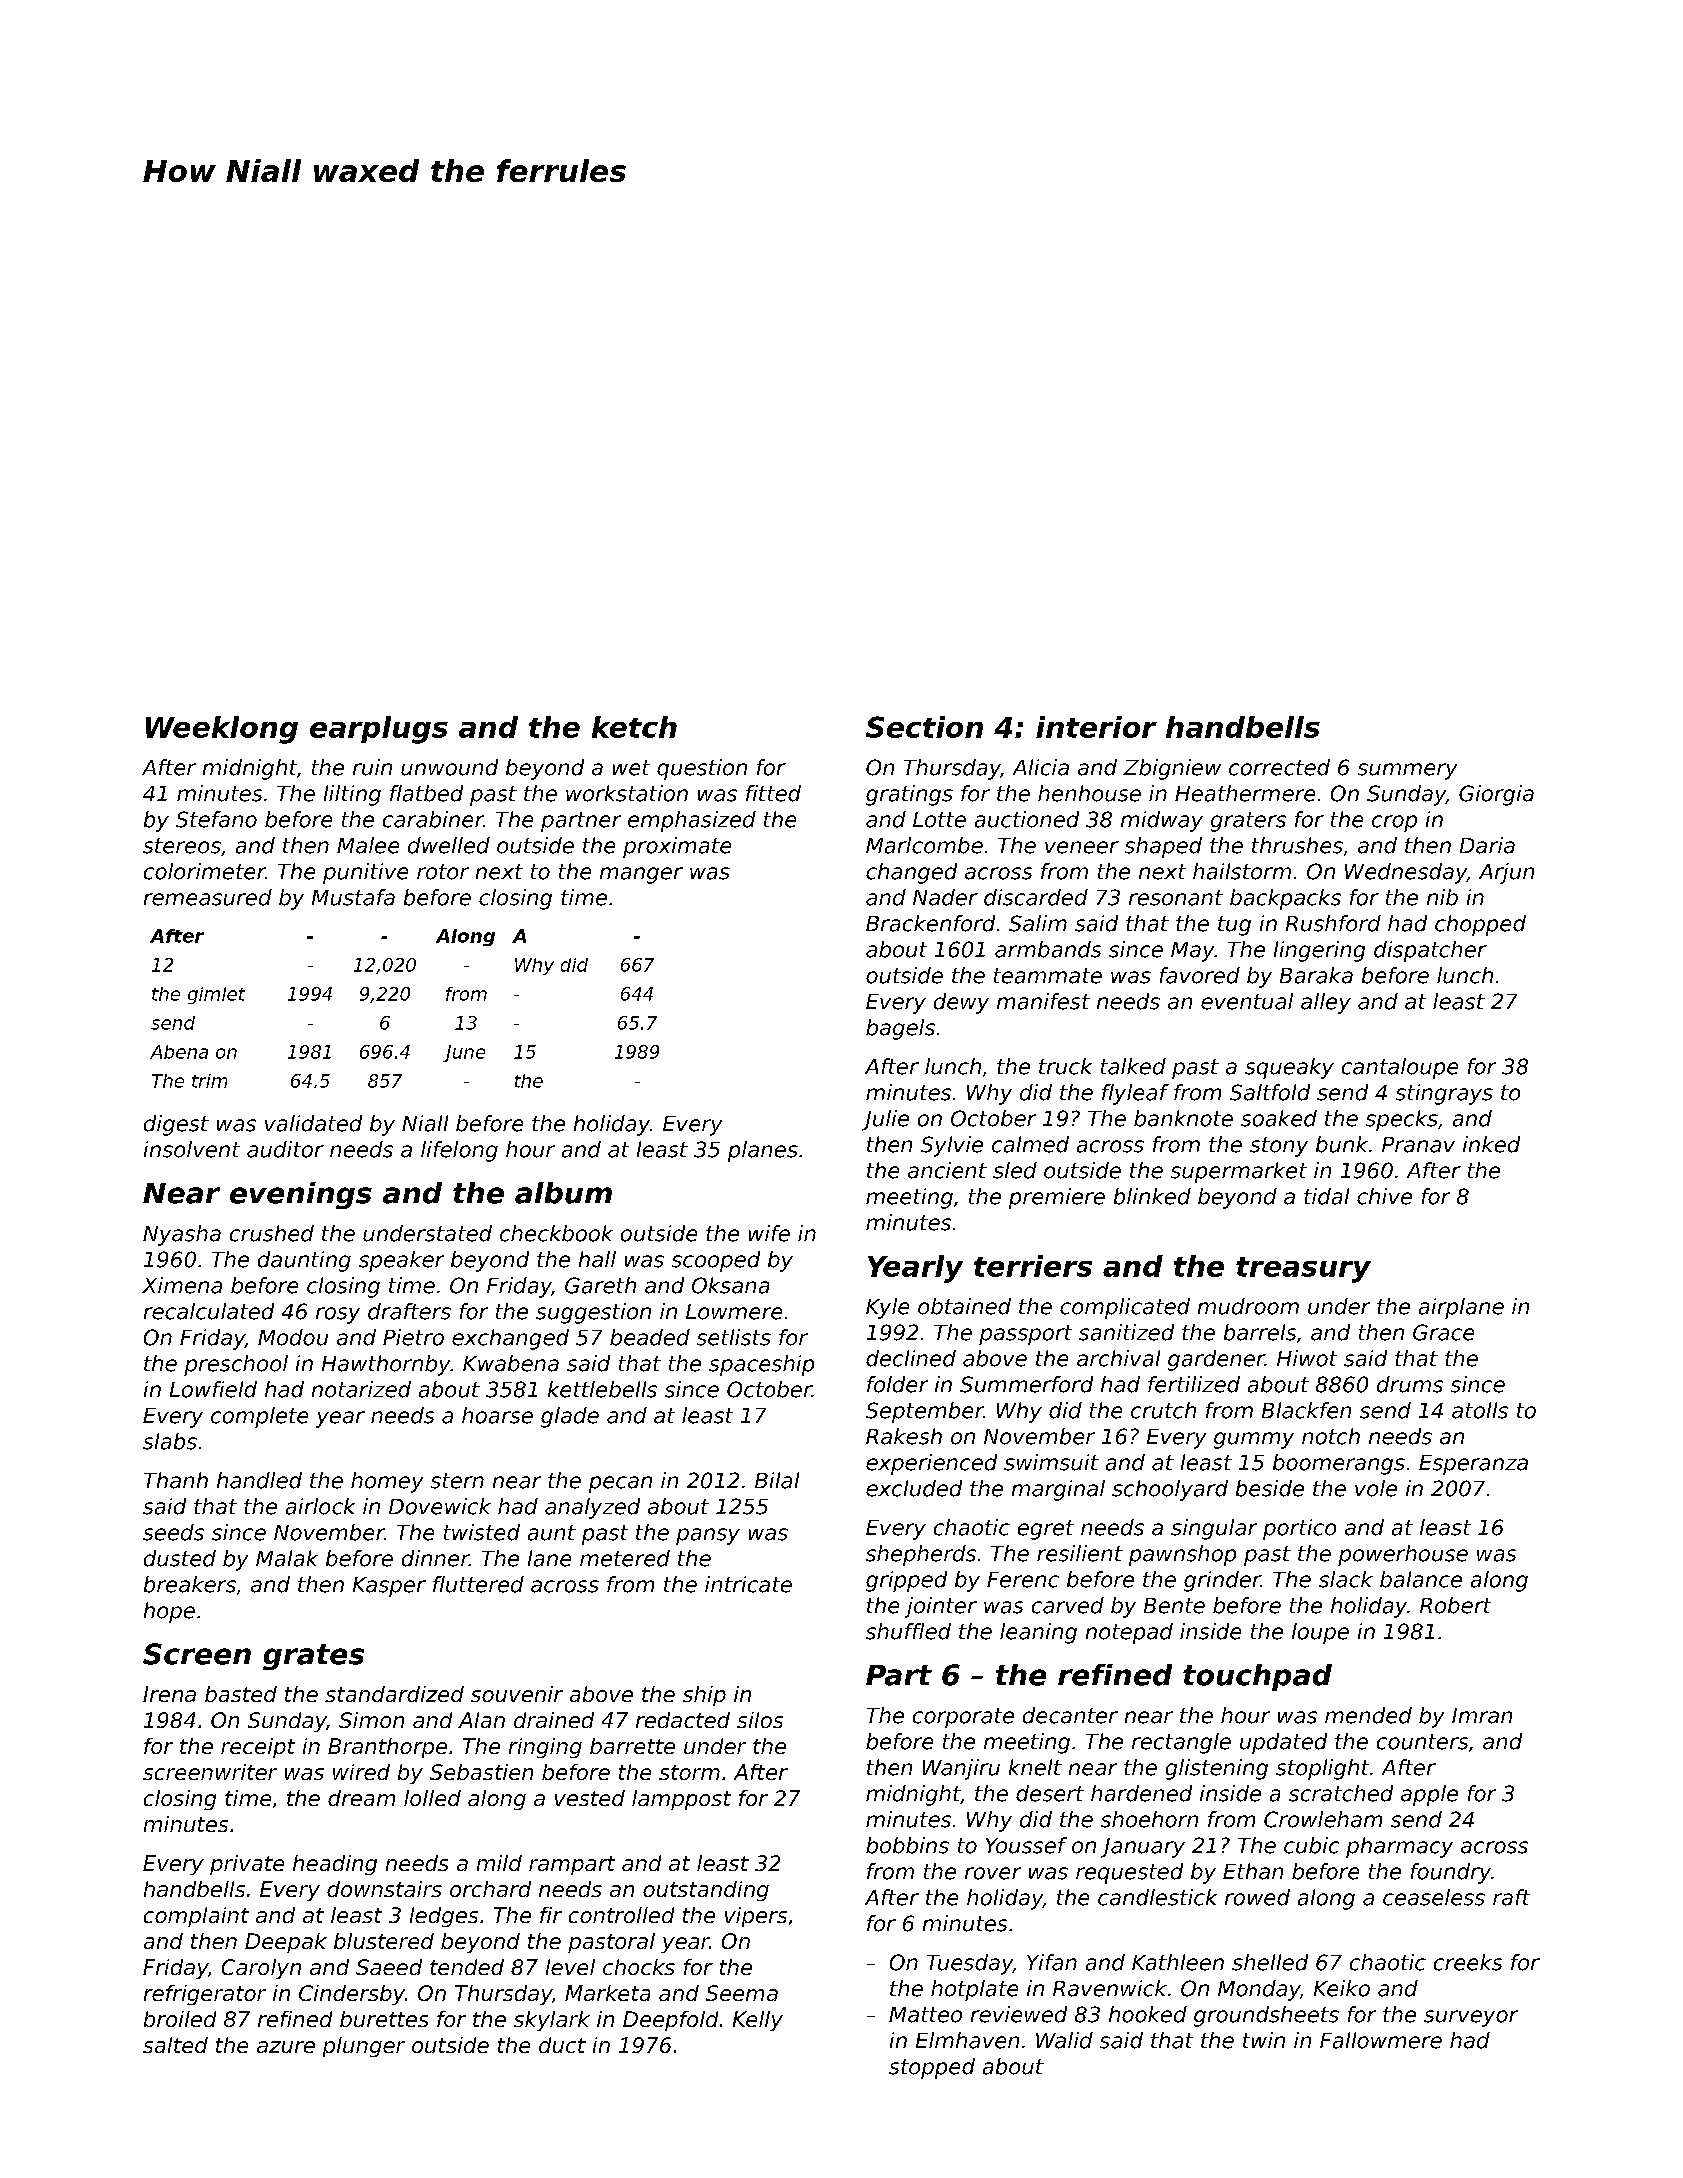  I want to click on folder, so click(897, 1384).
